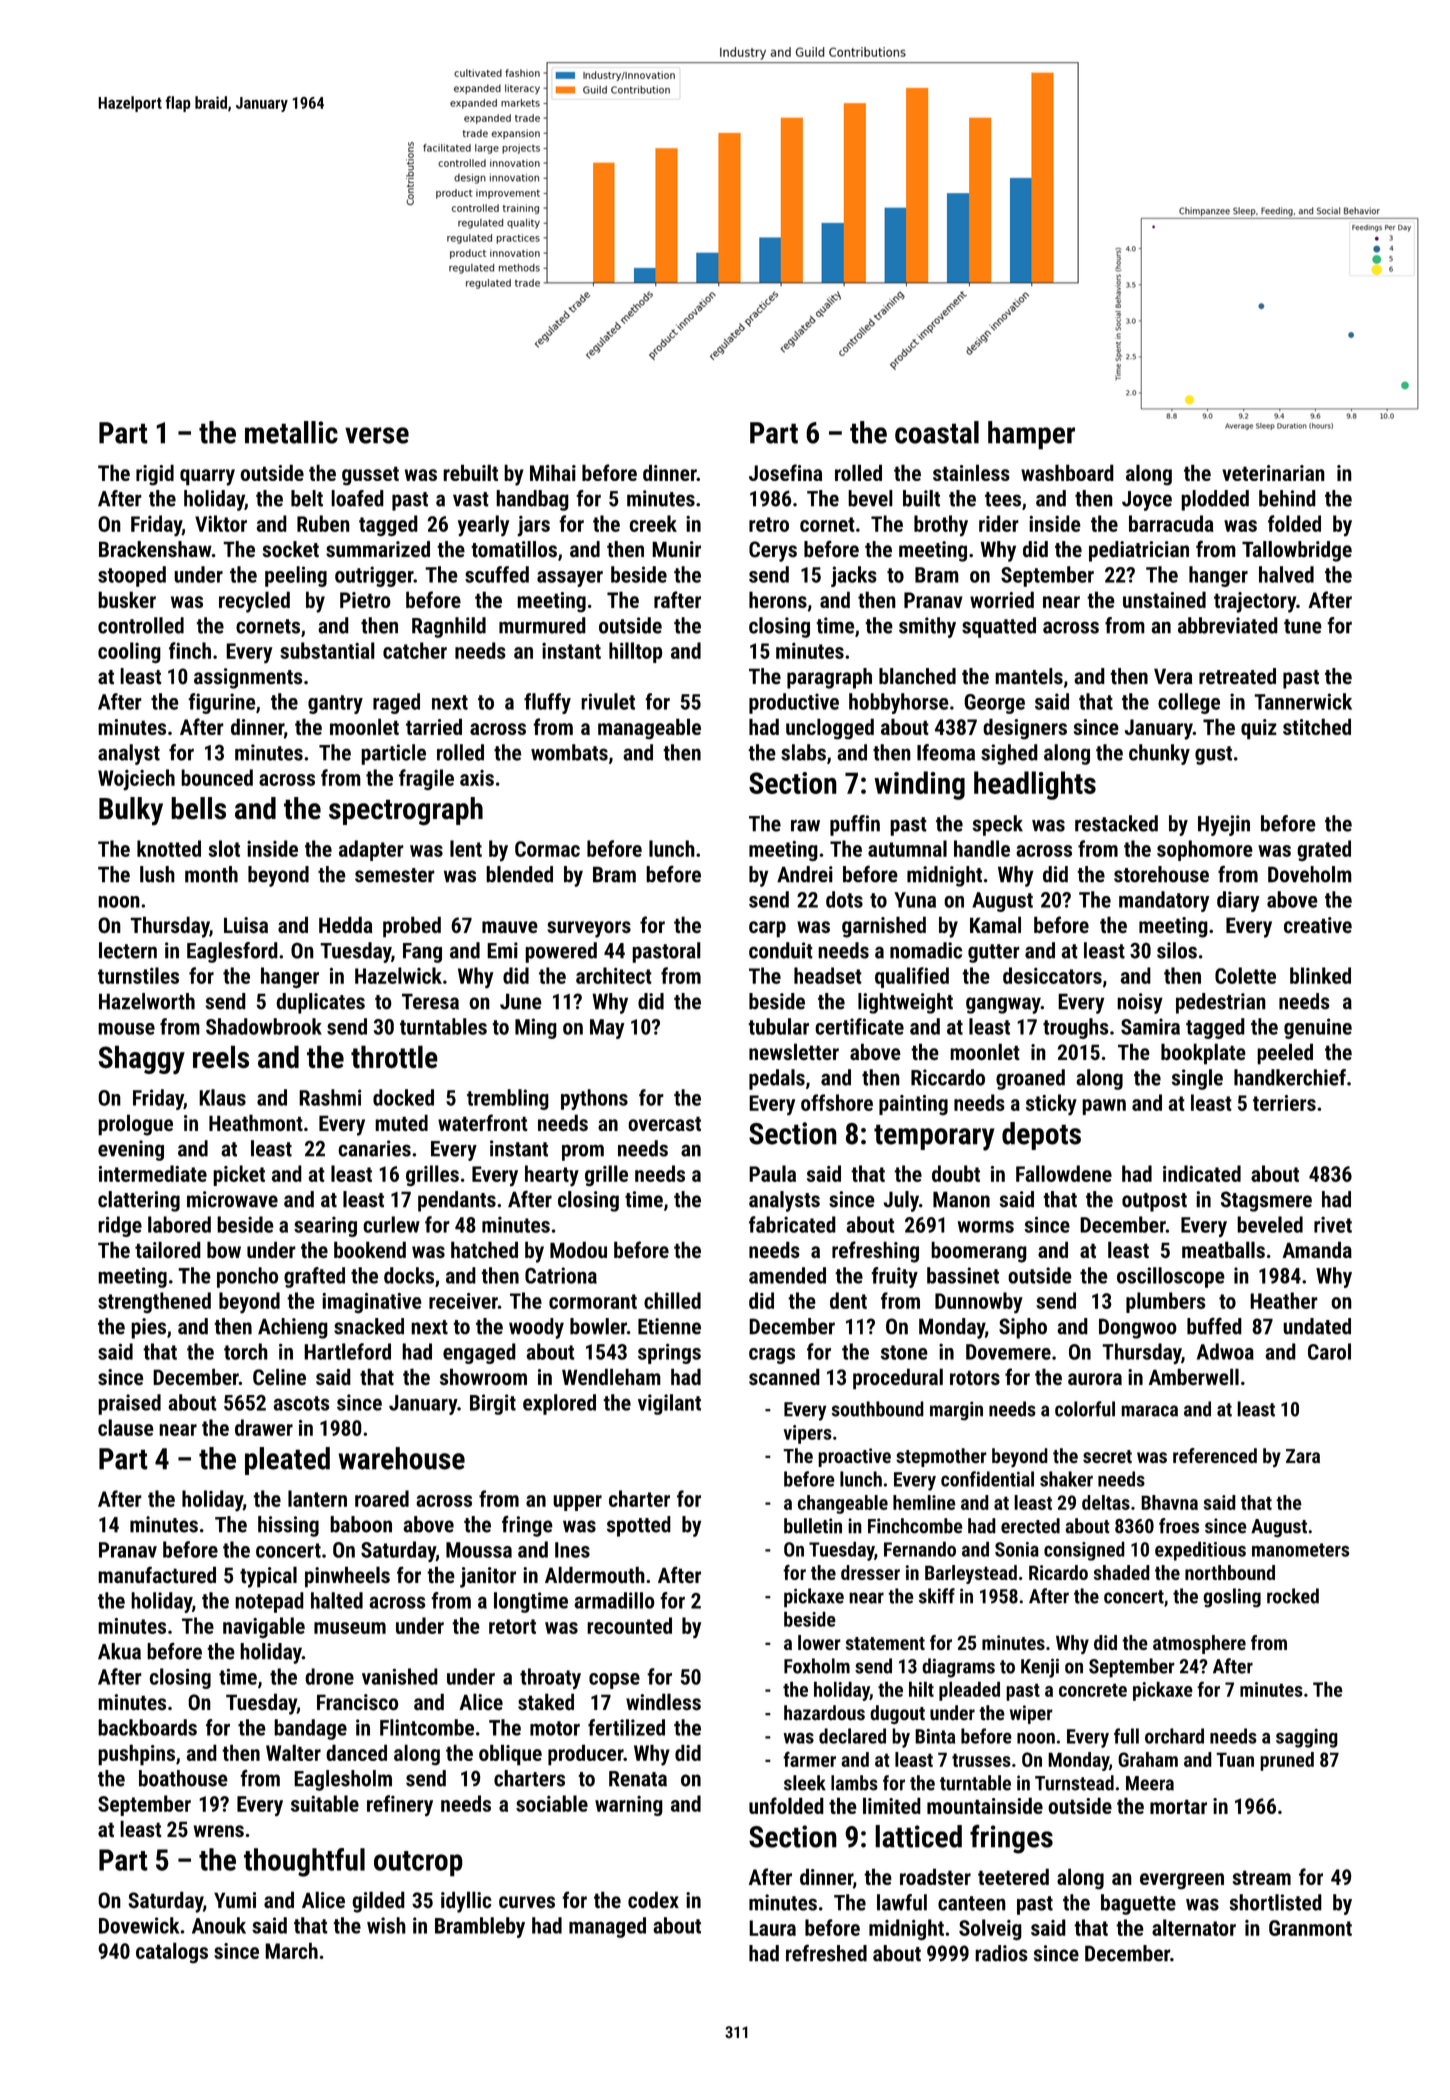  I want to click on Laura, so click(772, 1928).
